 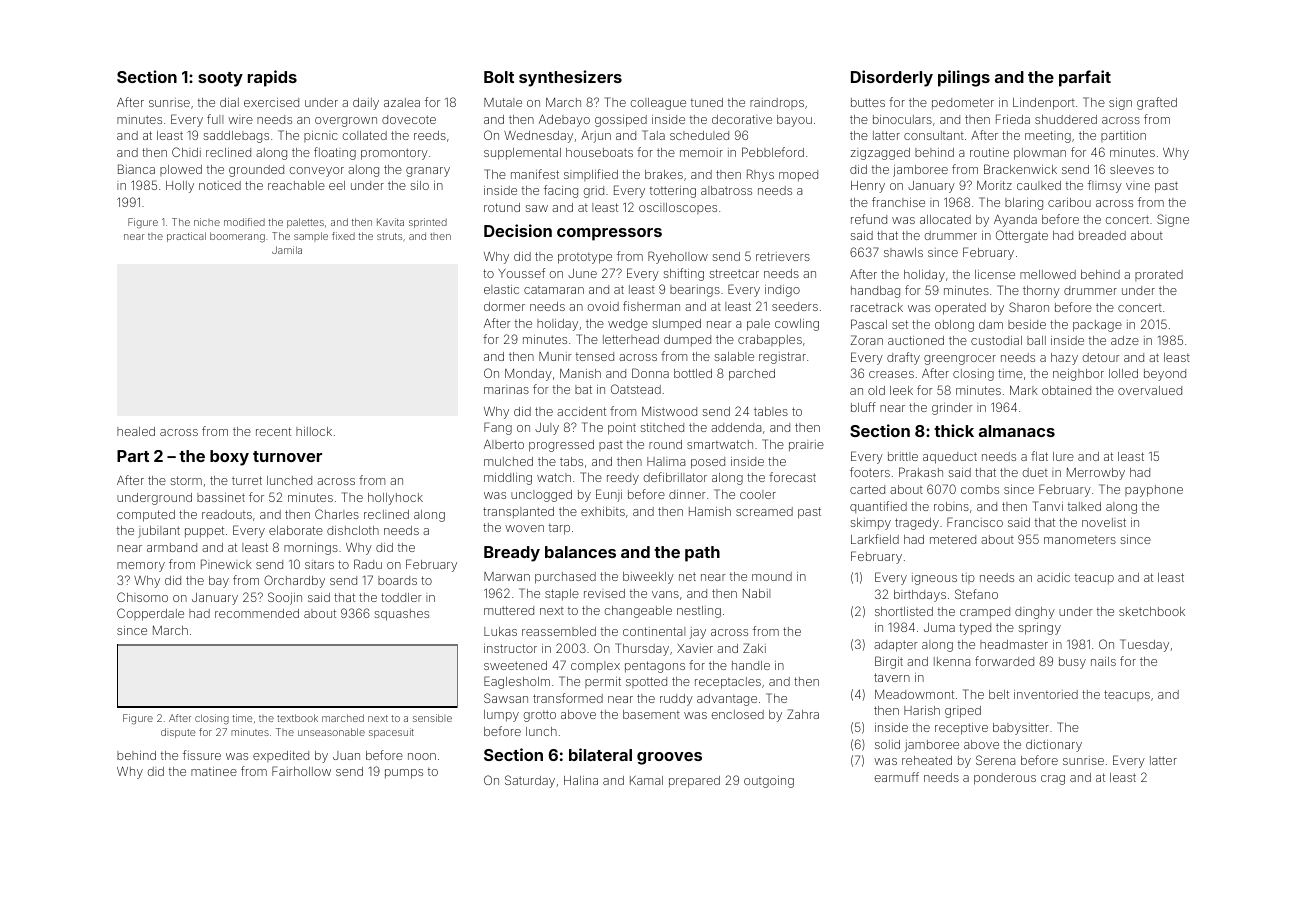 I want to click on outgoing, so click(x=769, y=782).
